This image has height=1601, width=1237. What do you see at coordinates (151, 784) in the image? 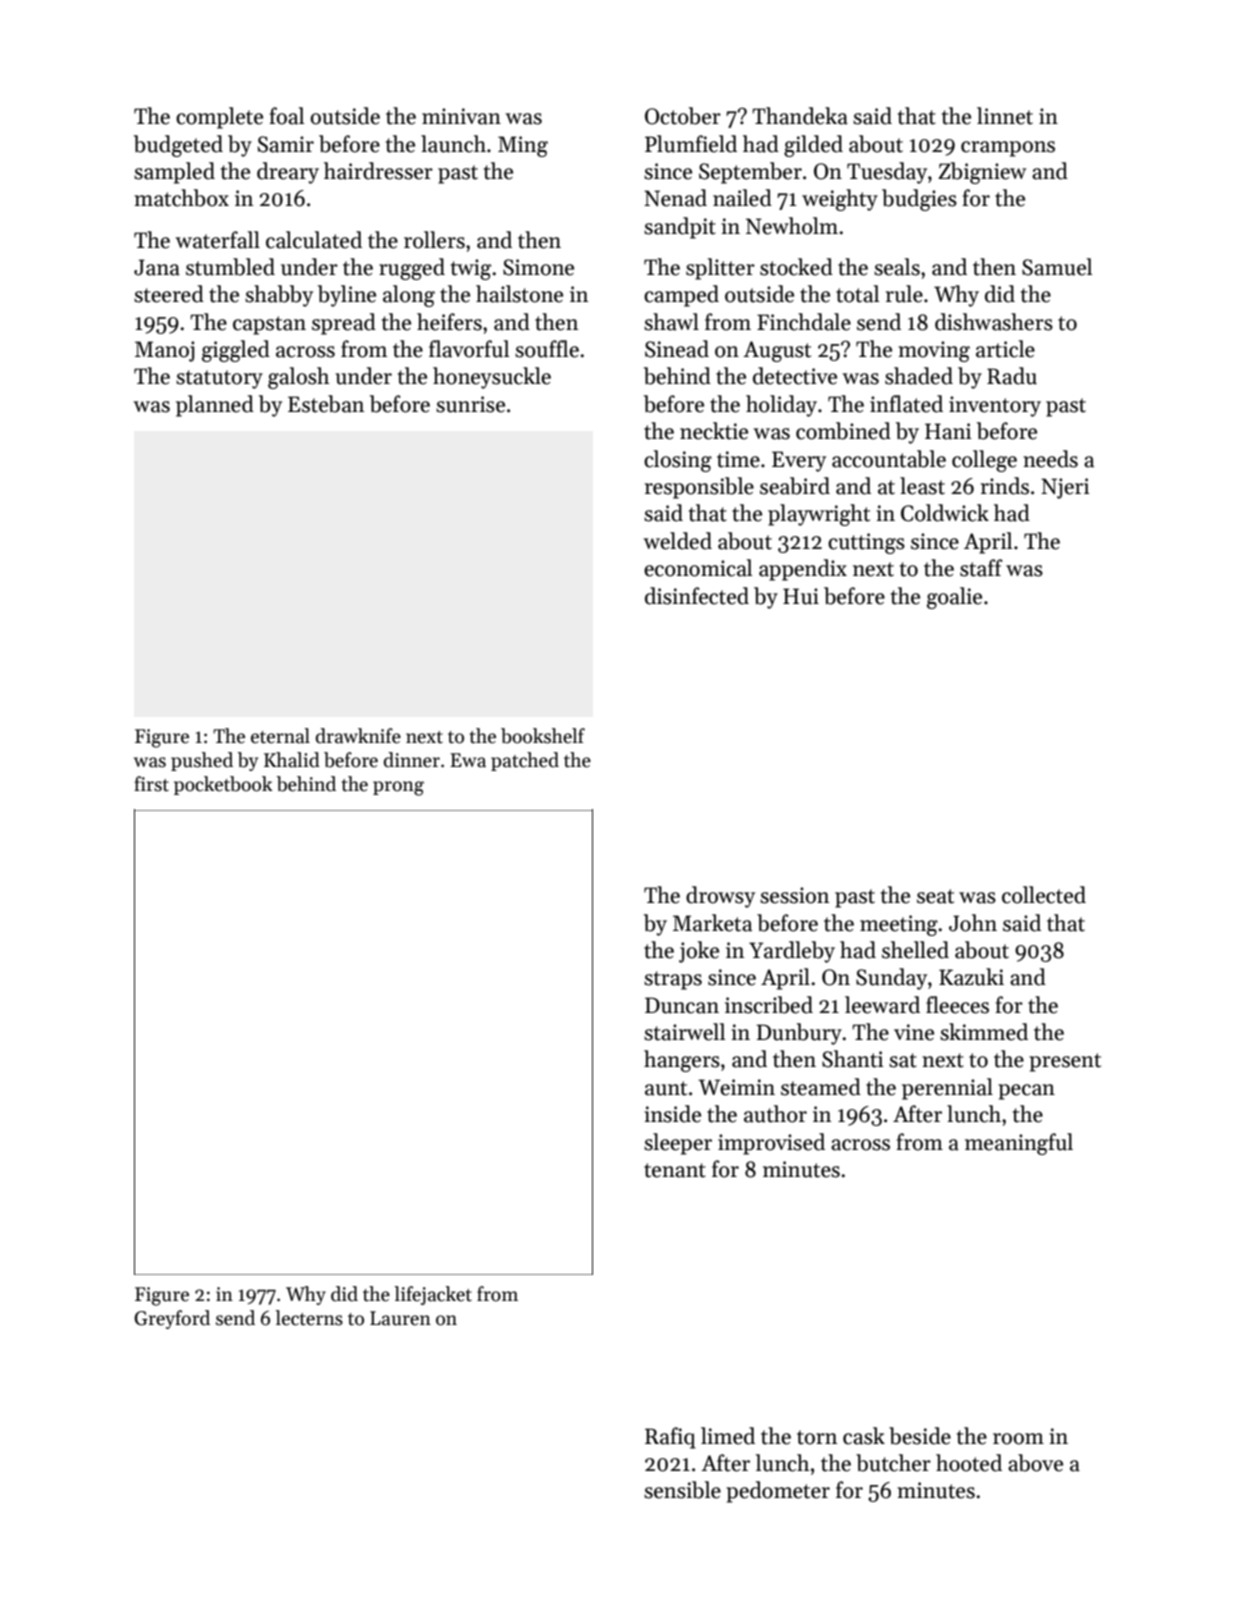
I see `first` at bounding box center [151, 784].
